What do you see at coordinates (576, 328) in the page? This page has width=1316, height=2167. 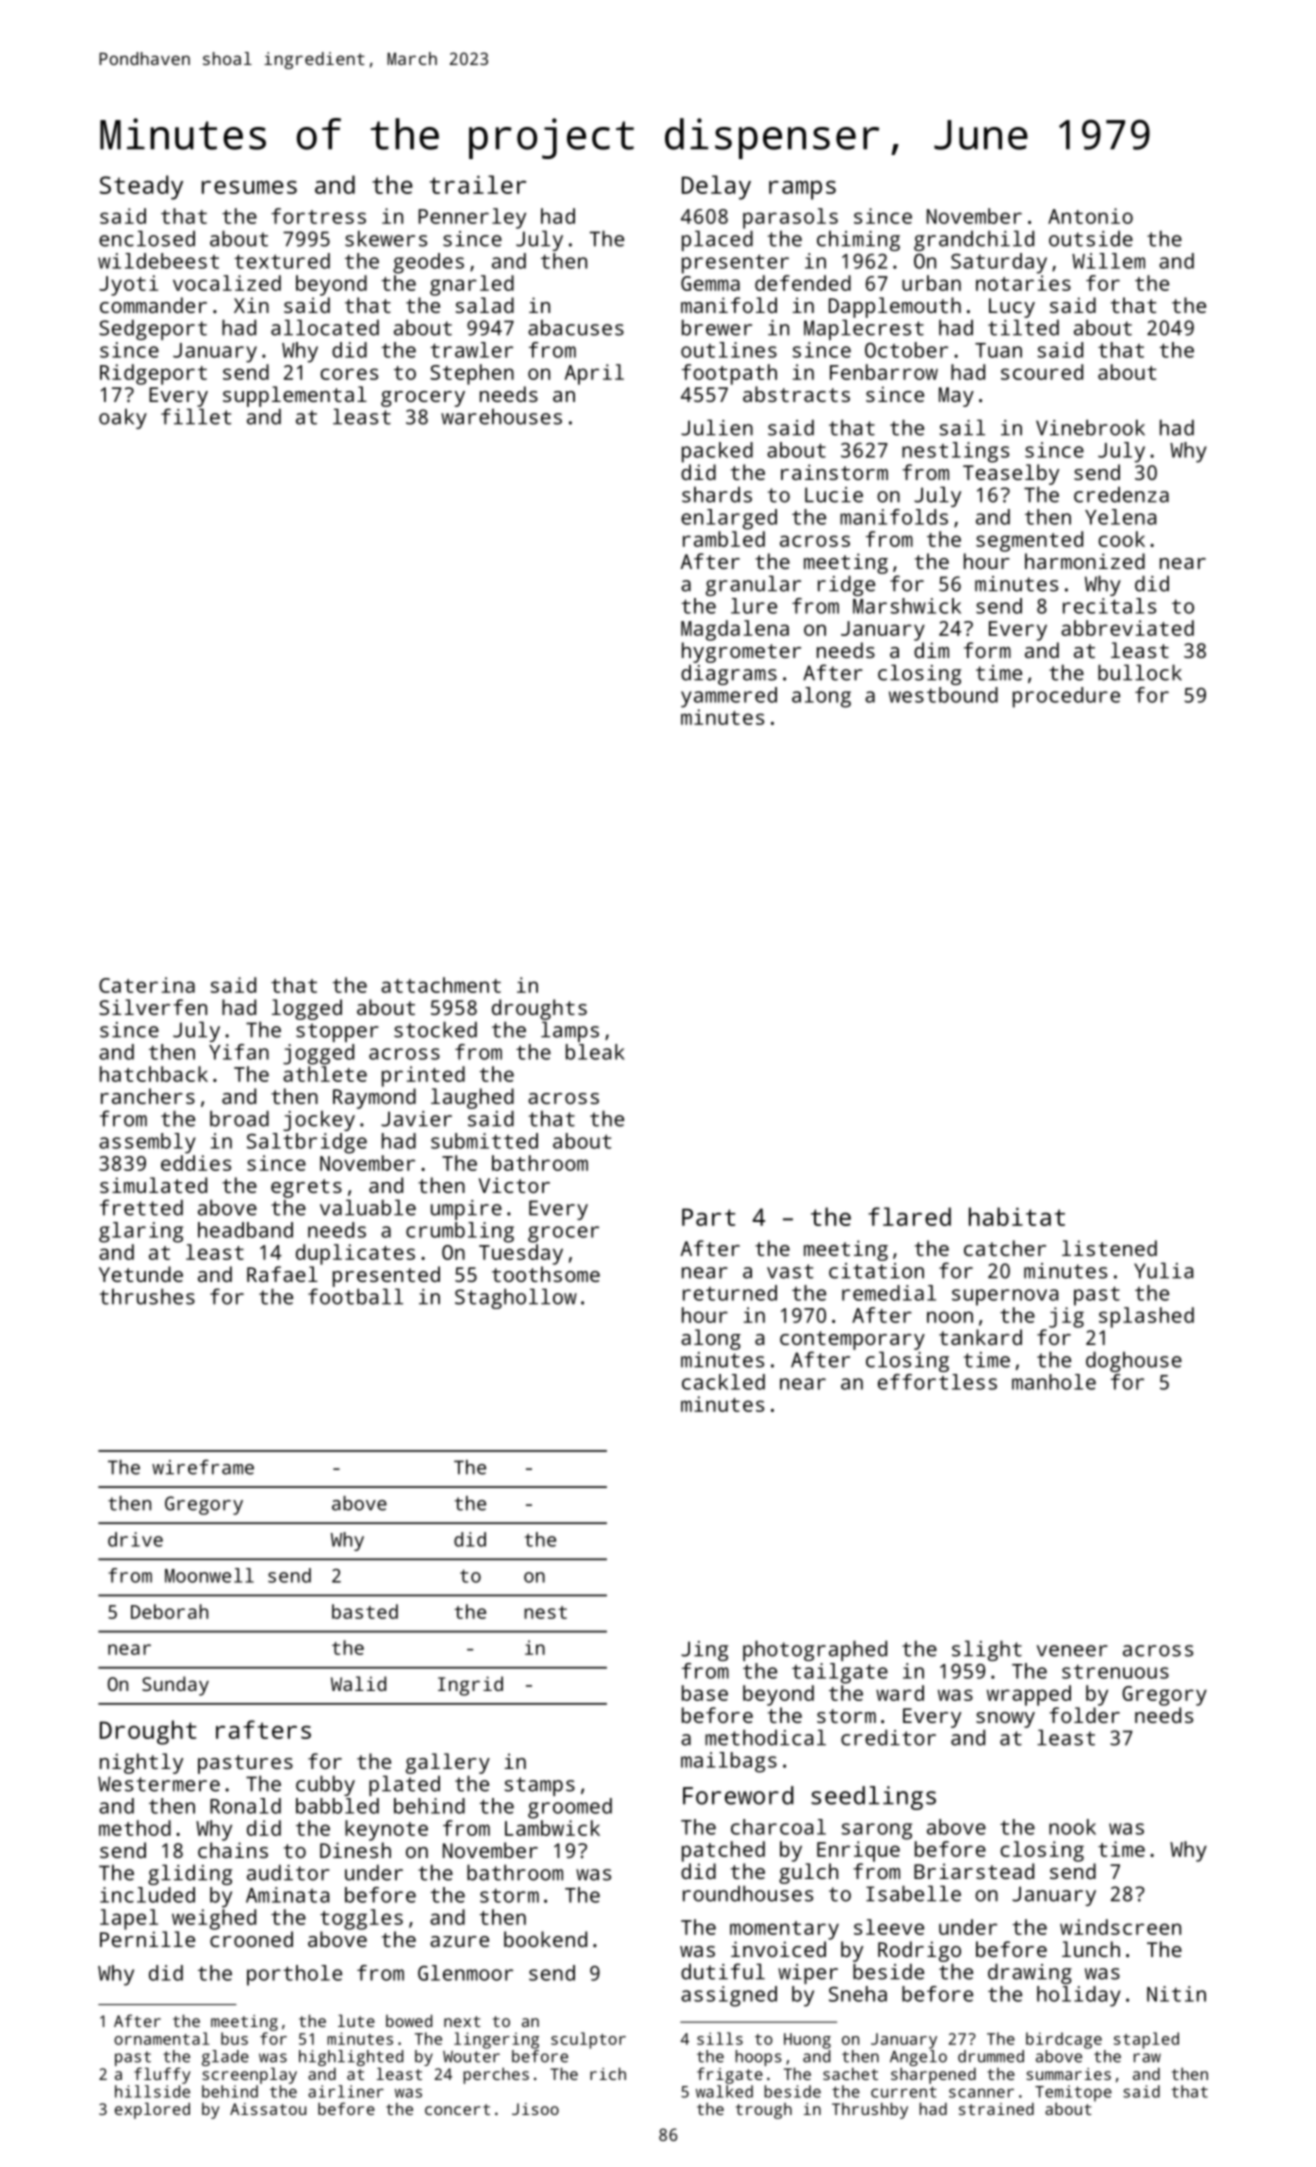 I see `abacuses` at bounding box center [576, 328].
